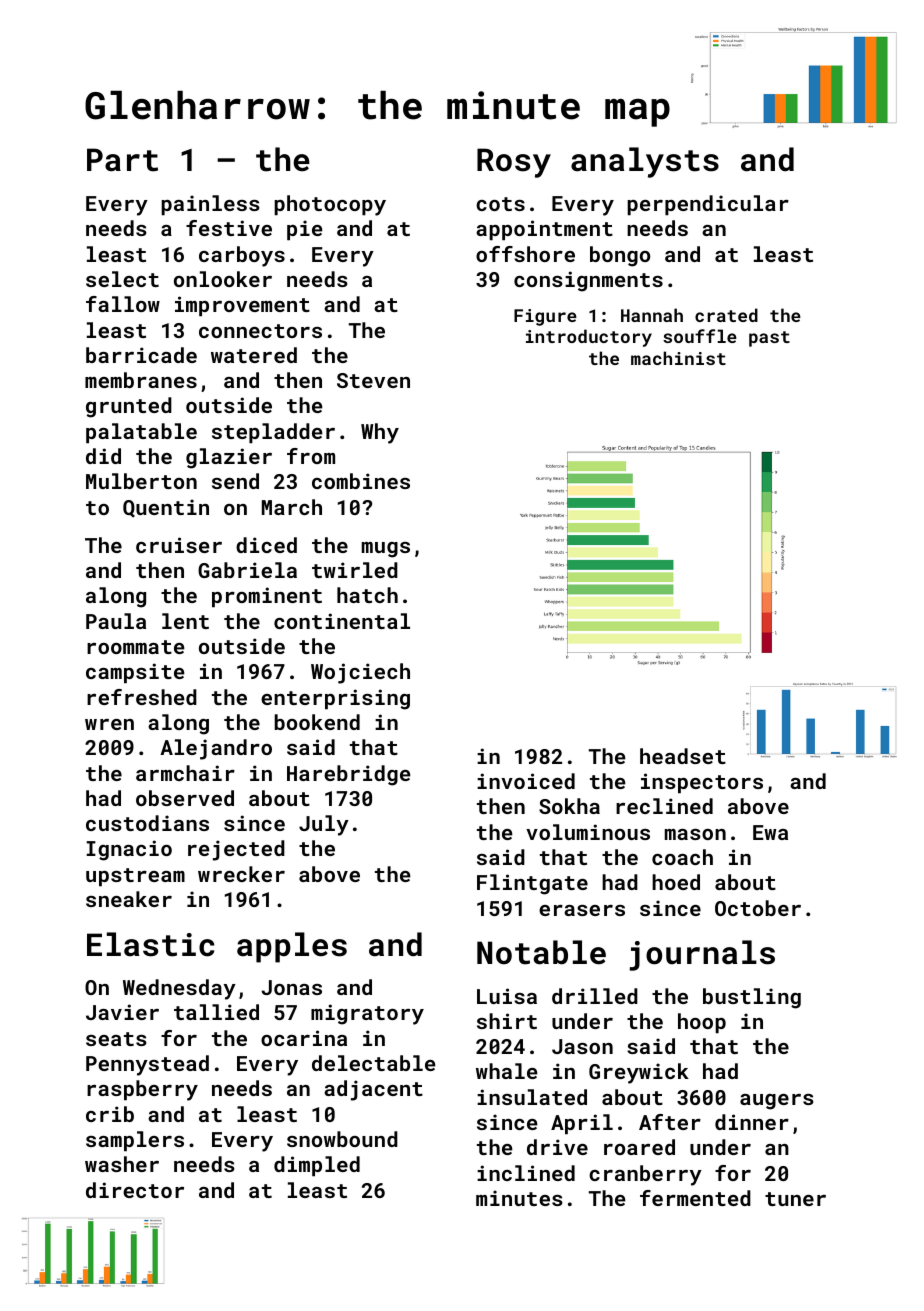 This page has height=1311, width=924. Describe the element at coordinates (166, 508) in the page. I see `Quentin` at that location.
